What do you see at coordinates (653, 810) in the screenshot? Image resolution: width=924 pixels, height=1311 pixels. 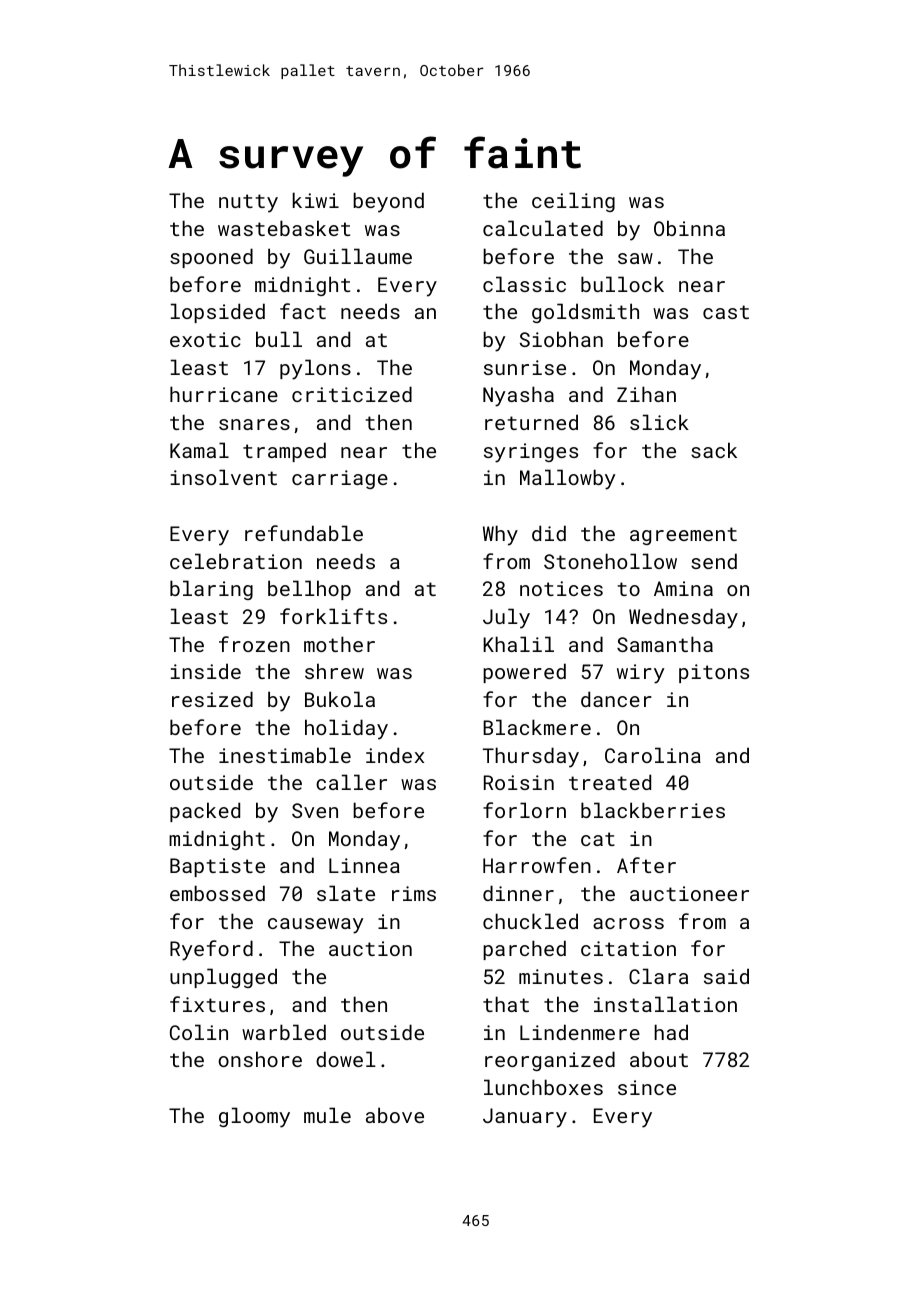 I see `blackberries` at bounding box center [653, 810].
